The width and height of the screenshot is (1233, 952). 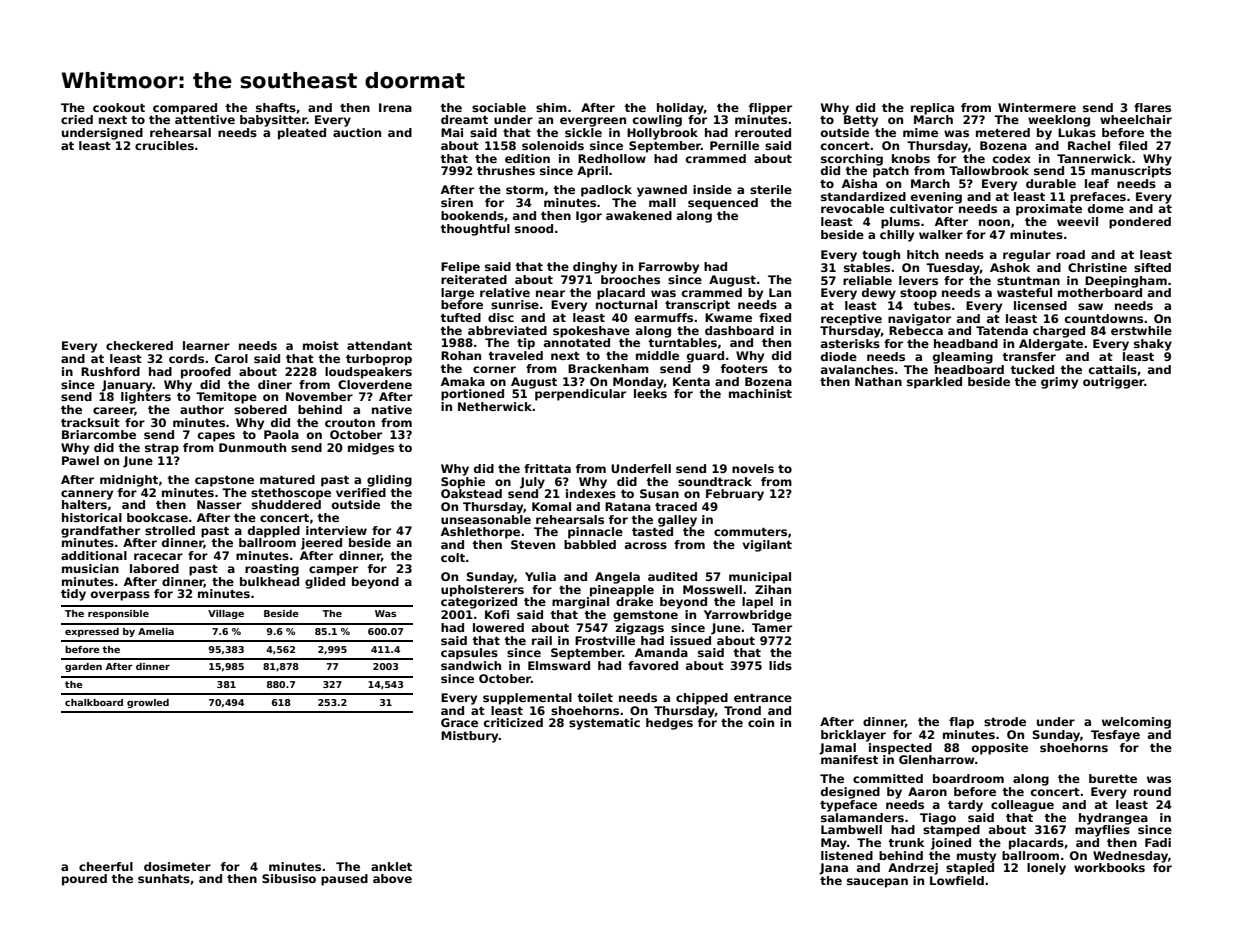 What do you see at coordinates (321, 345) in the screenshot?
I see `moist` at bounding box center [321, 345].
